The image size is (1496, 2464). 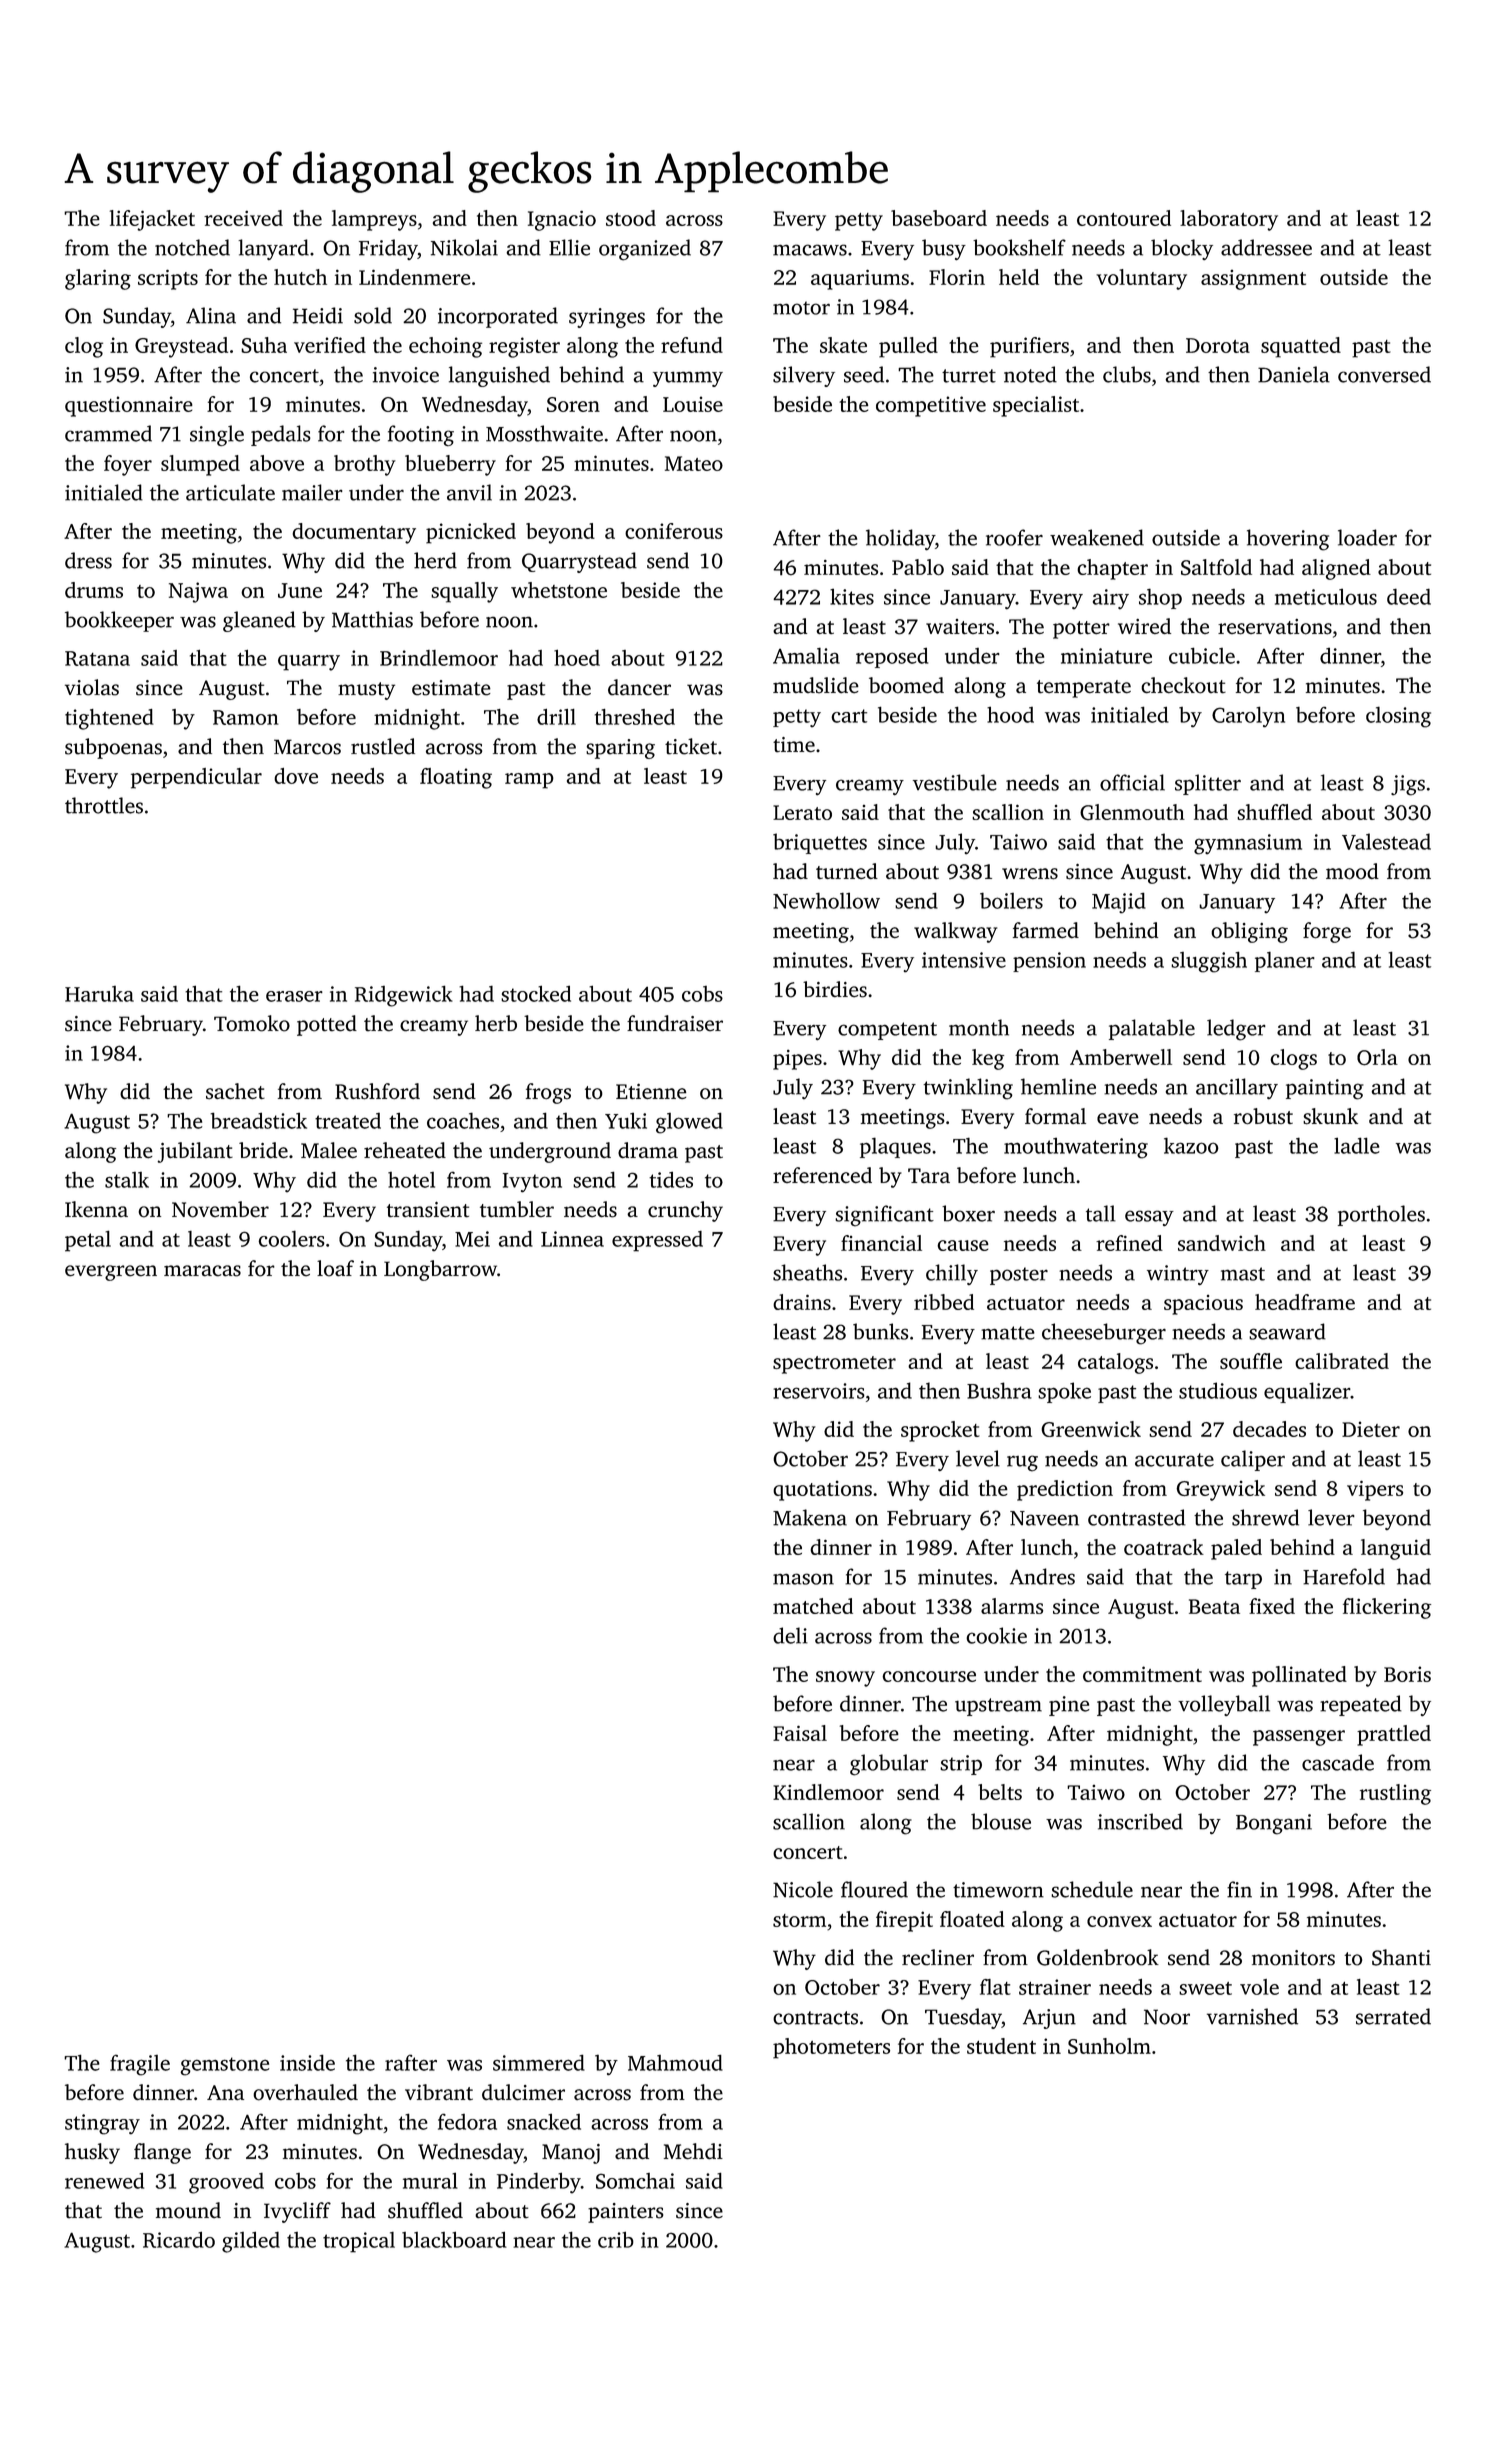 I want to click on Ignacio, so click(x=562, y=220).
